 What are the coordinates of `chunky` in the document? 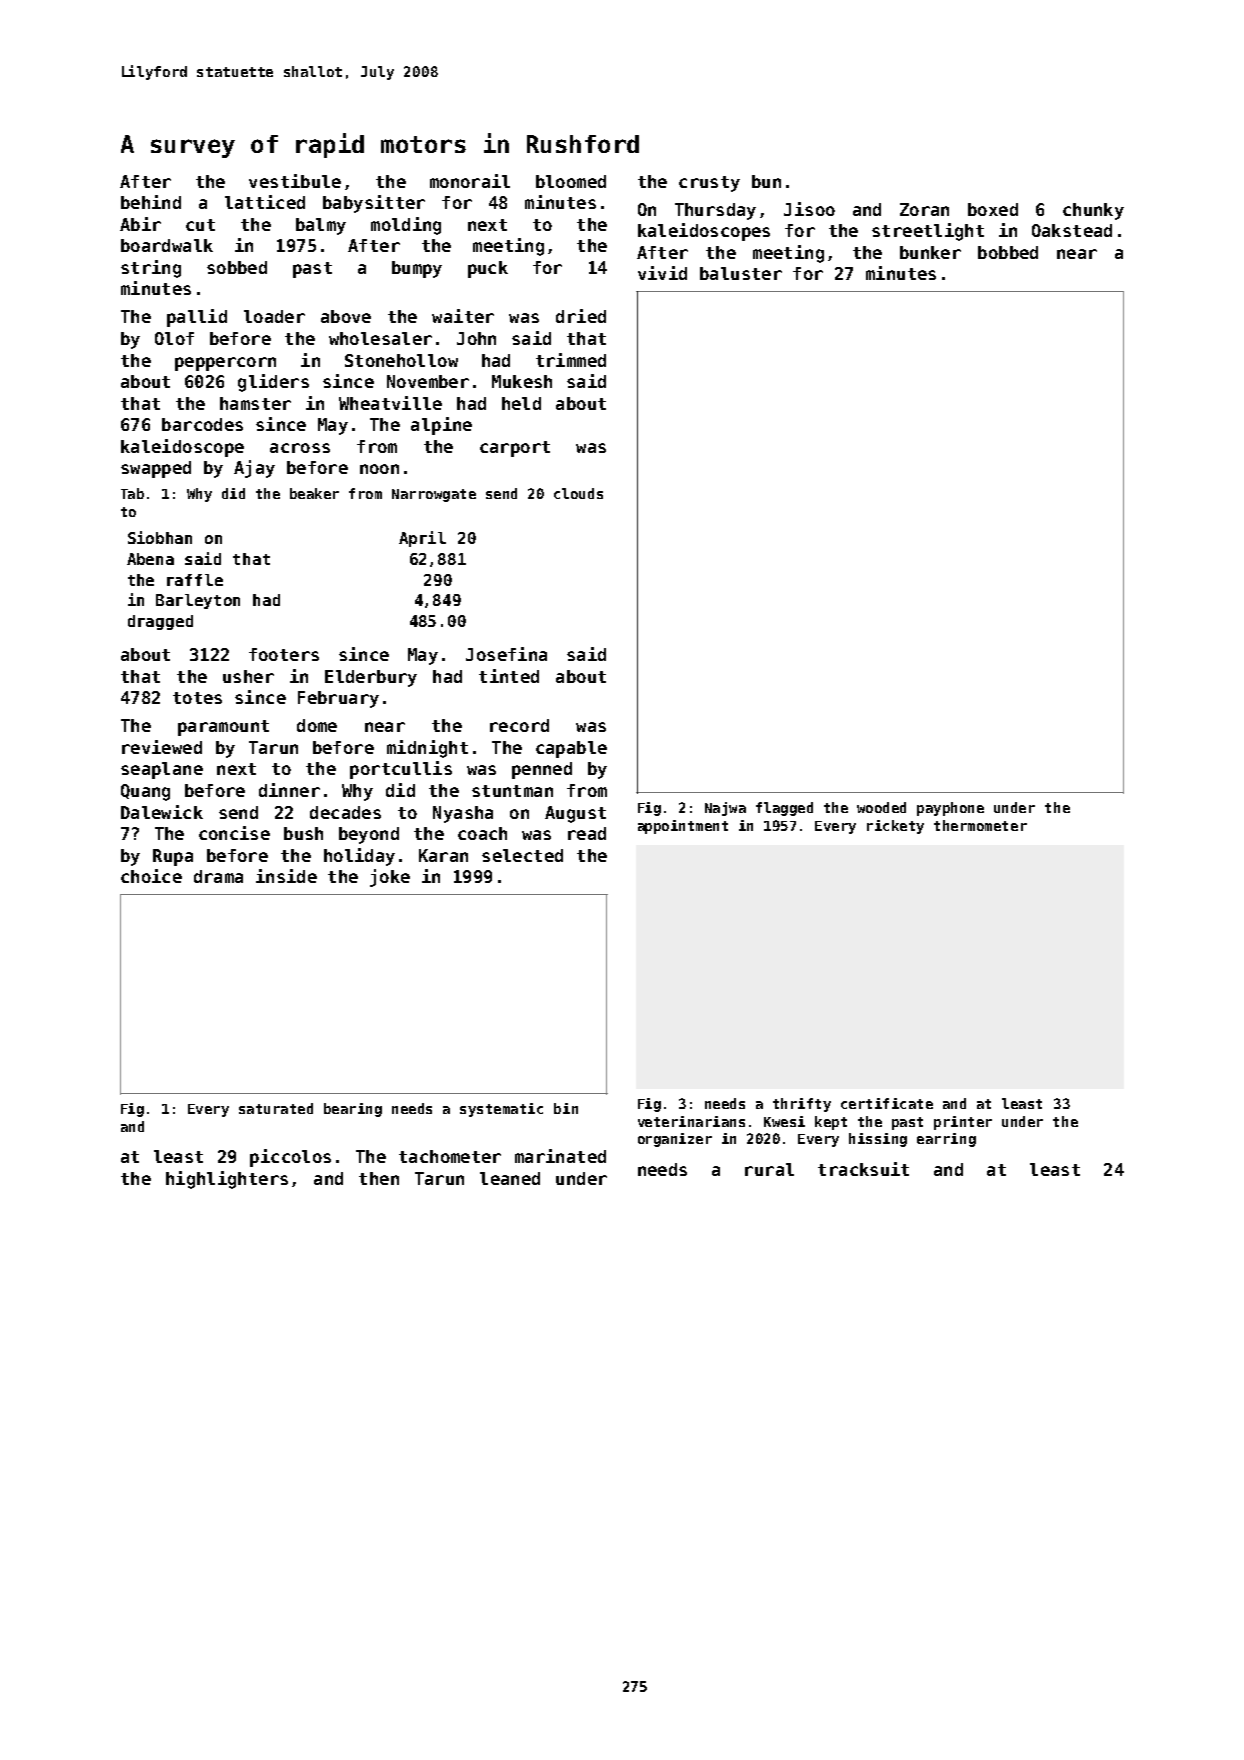 It's located at (1093, 211).
